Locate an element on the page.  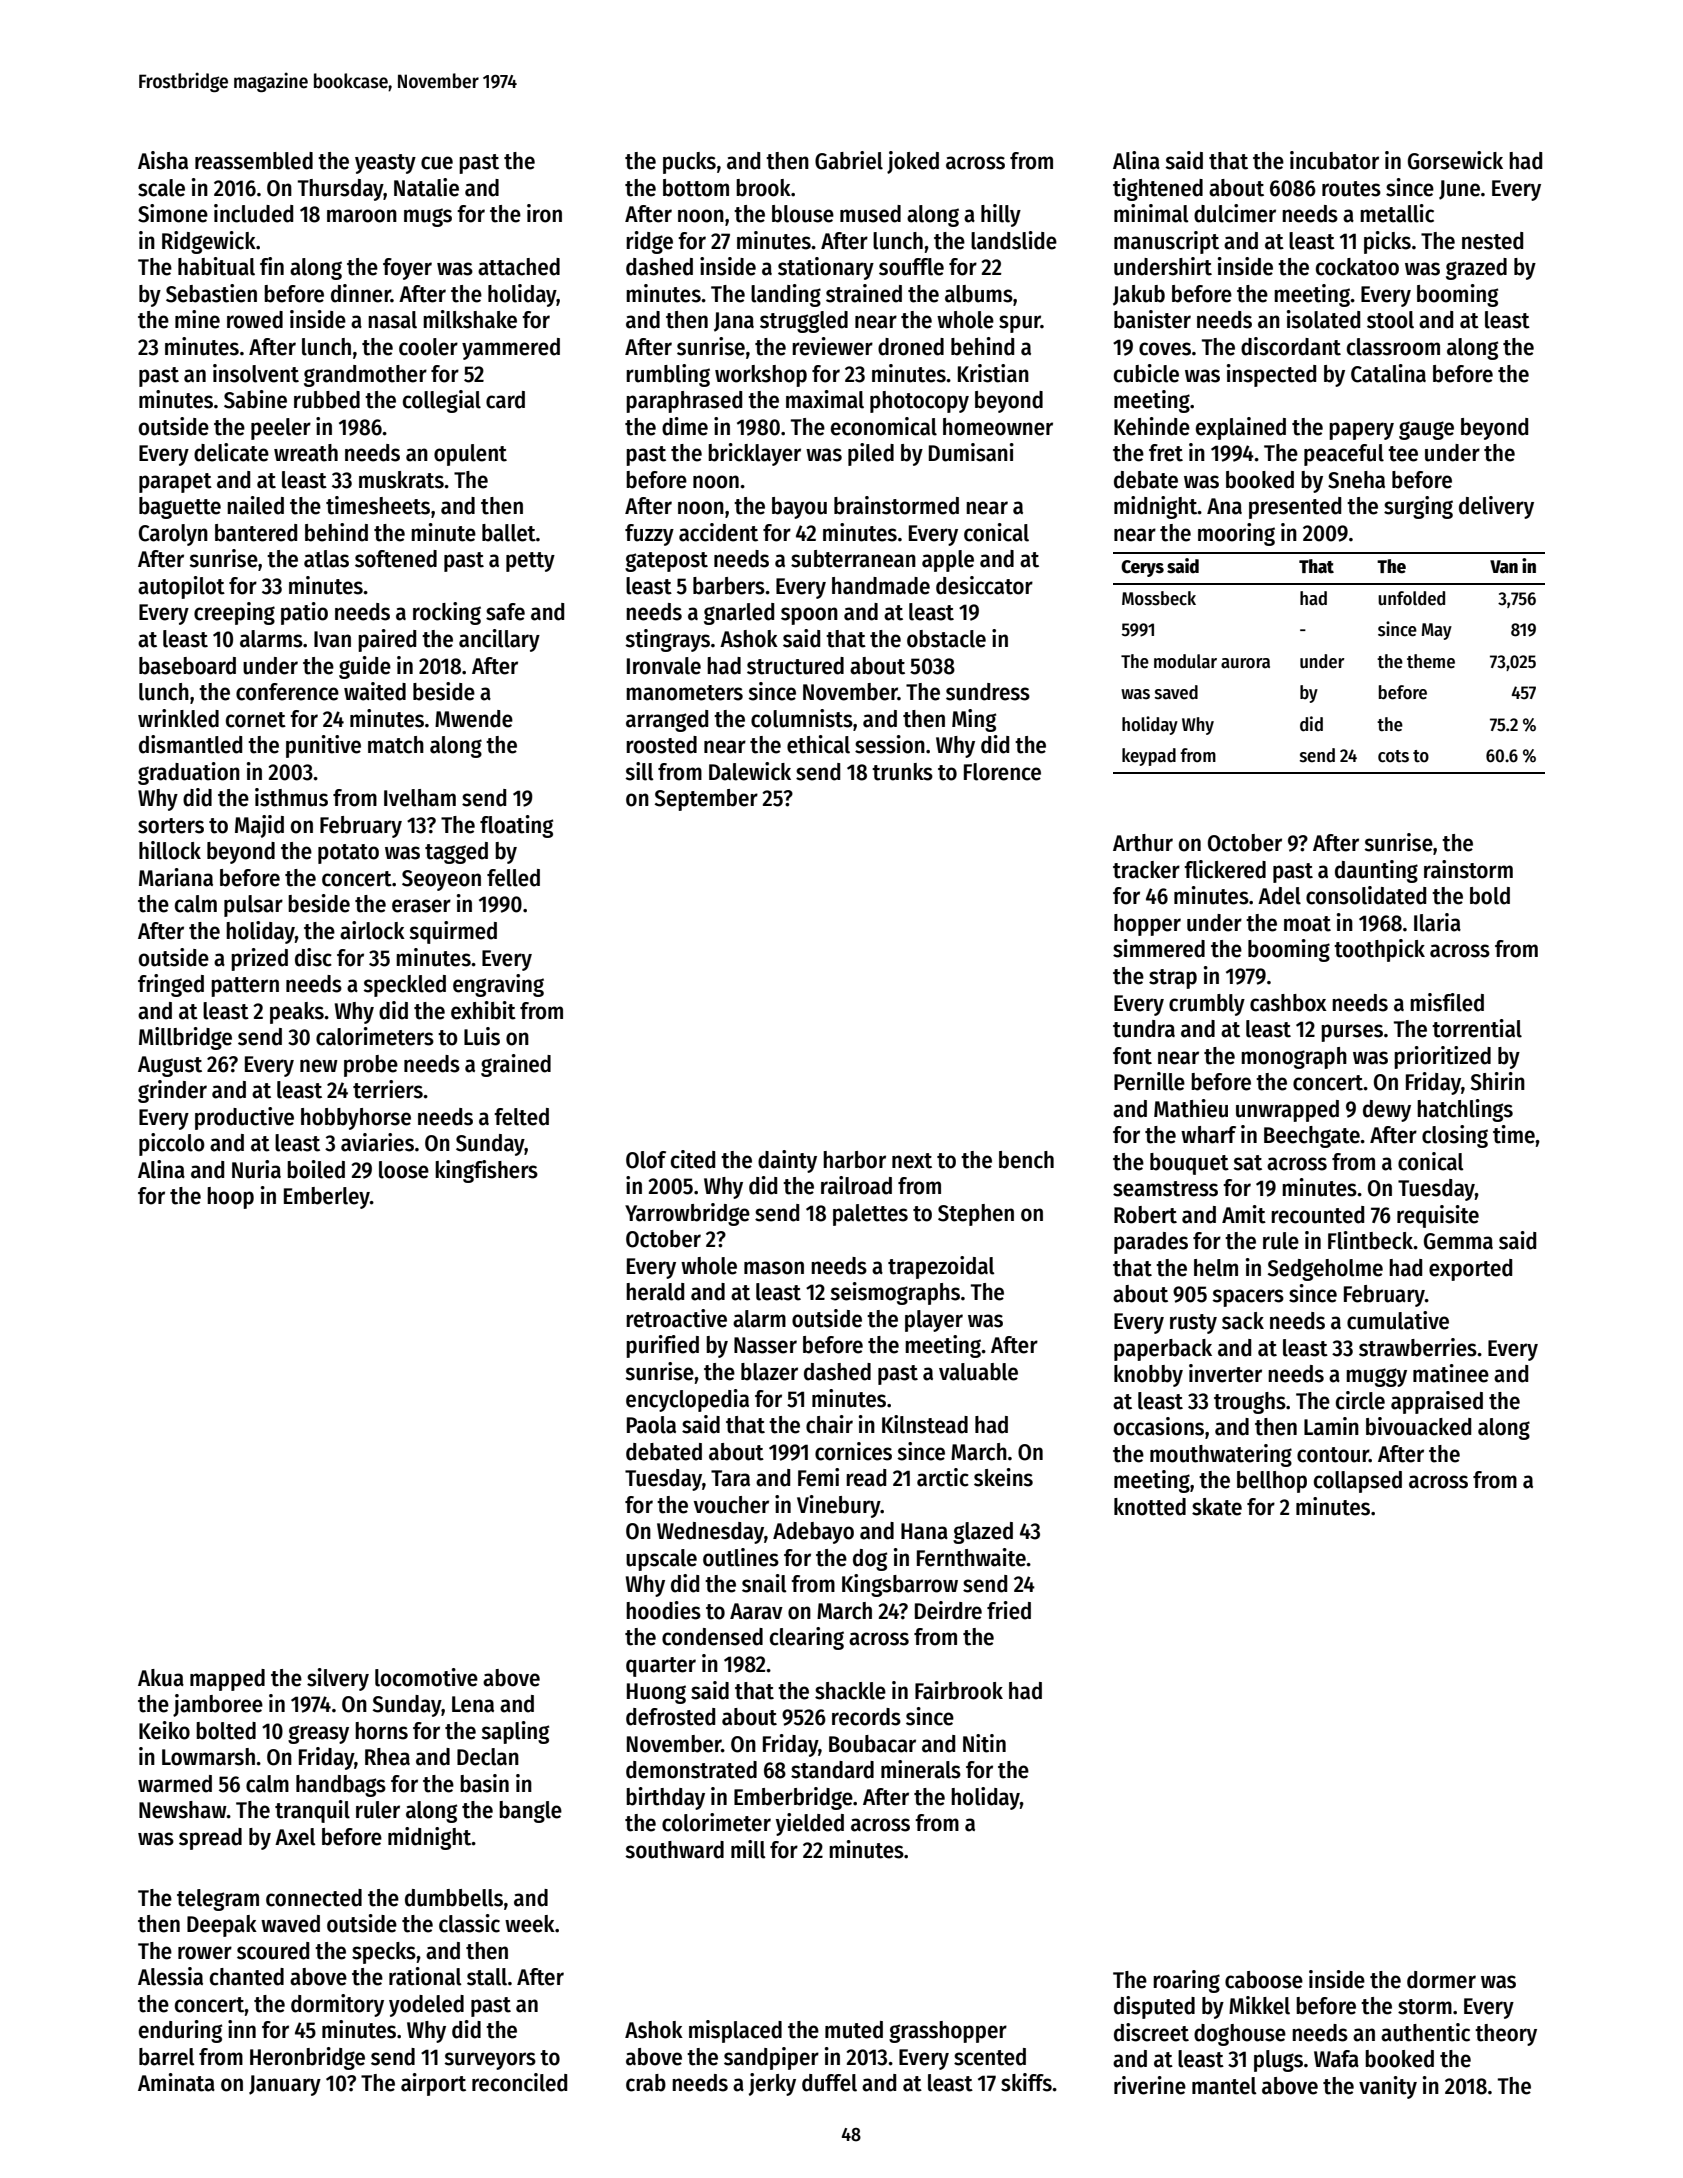
crab is located at coordinates (646, 2083).
